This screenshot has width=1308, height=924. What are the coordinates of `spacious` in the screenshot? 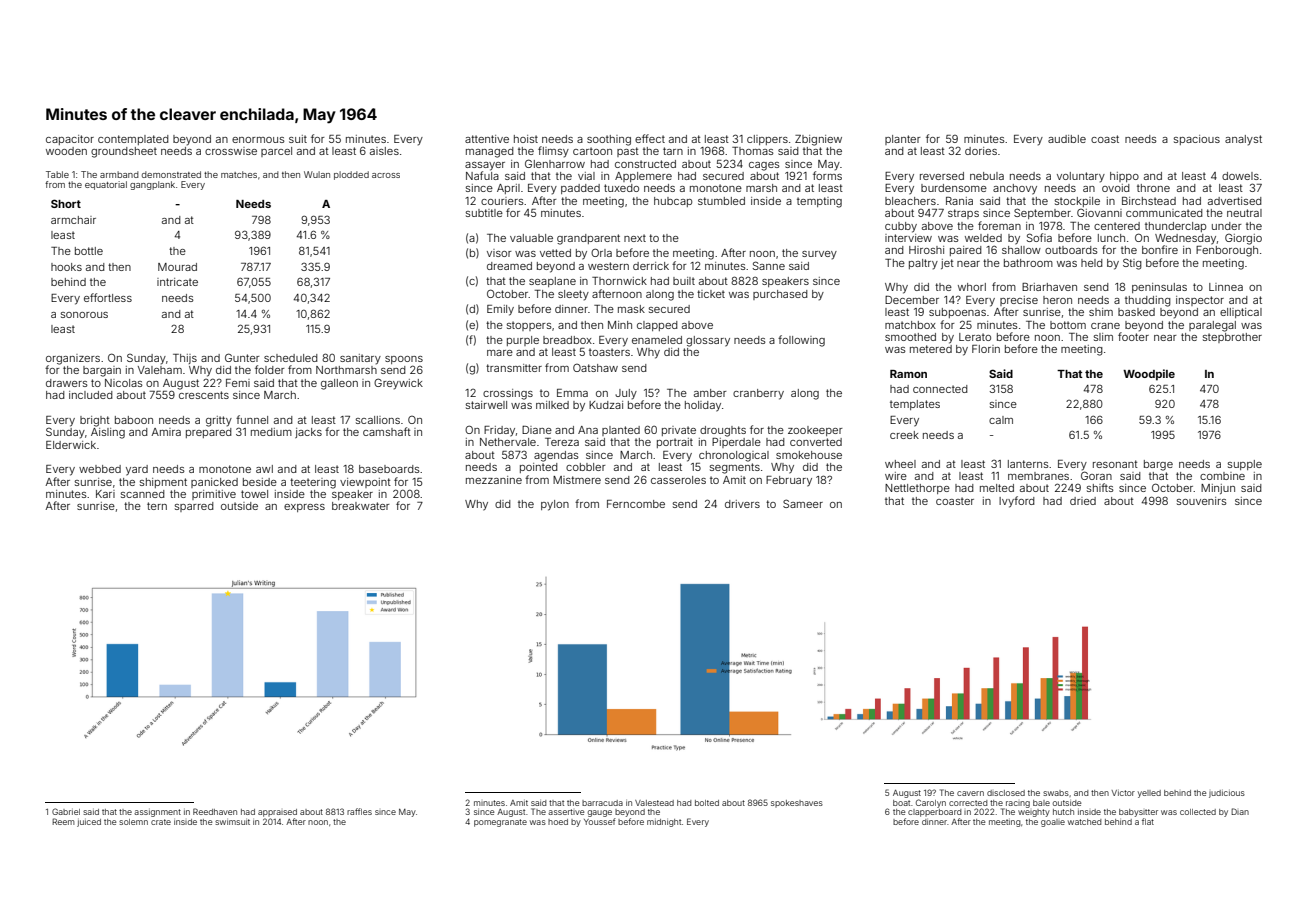 It's located at (1197, 140).
